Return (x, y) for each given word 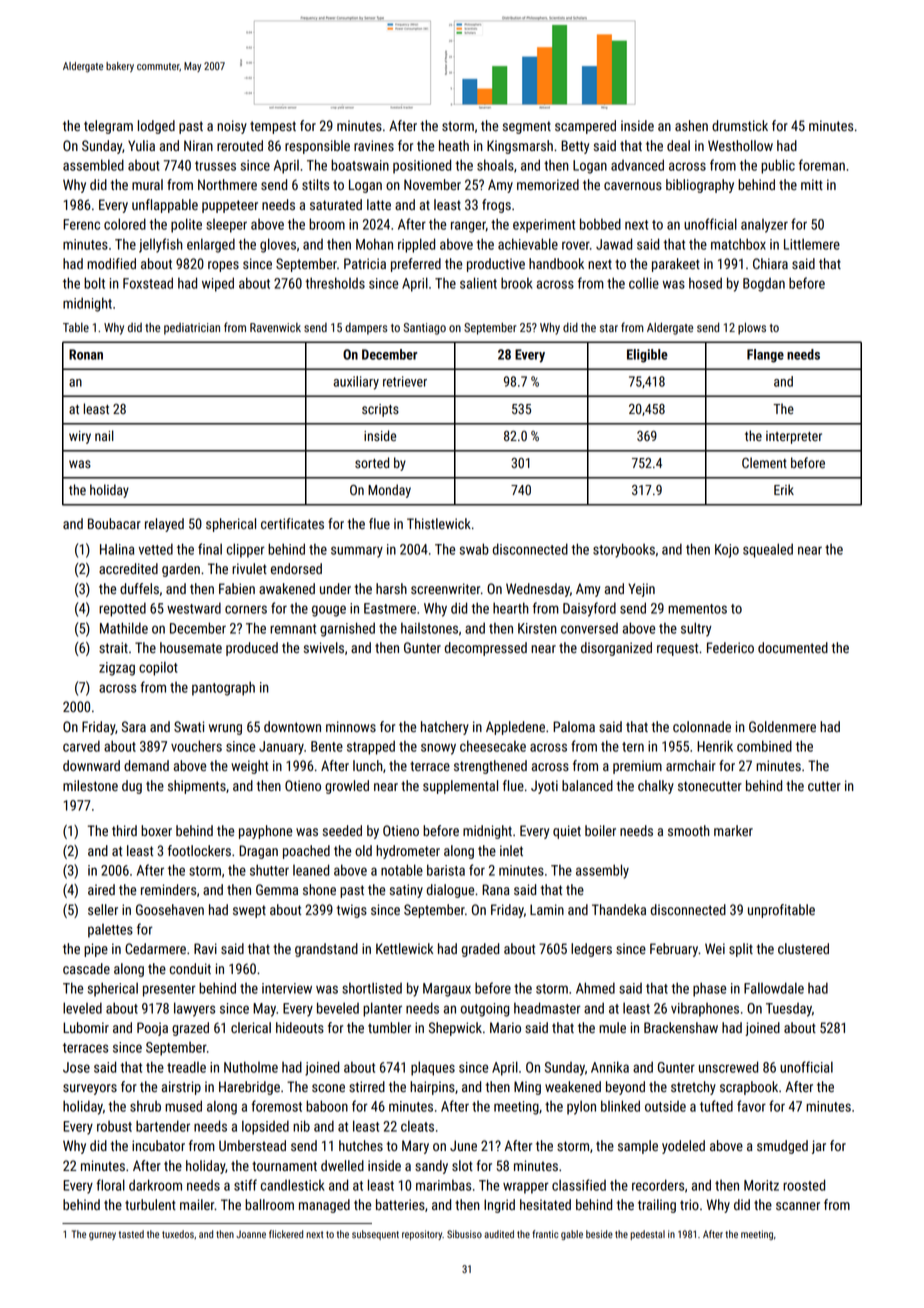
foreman (822, 165)
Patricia (365, 263)
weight (249, 767)
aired (101, 889)
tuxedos (178, 1234)
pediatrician (192, 329)
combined (764, 746)
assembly (602, 871)
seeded (342, 830)
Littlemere (812, 244)
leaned (311, 870)
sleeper (226, 226)
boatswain (360, 165)
